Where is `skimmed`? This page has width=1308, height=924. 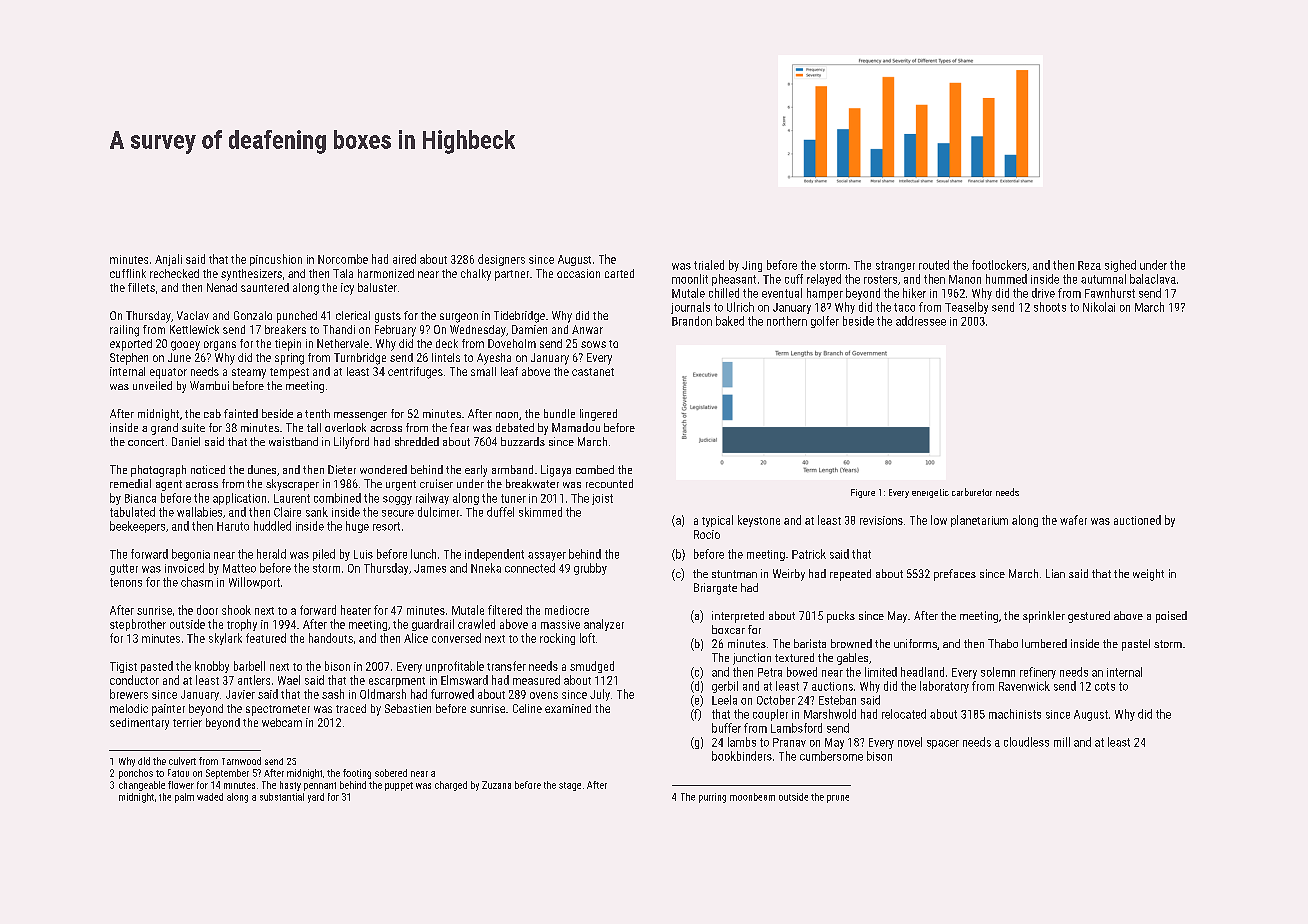 skimmed is located at coordinates (540, 512).
